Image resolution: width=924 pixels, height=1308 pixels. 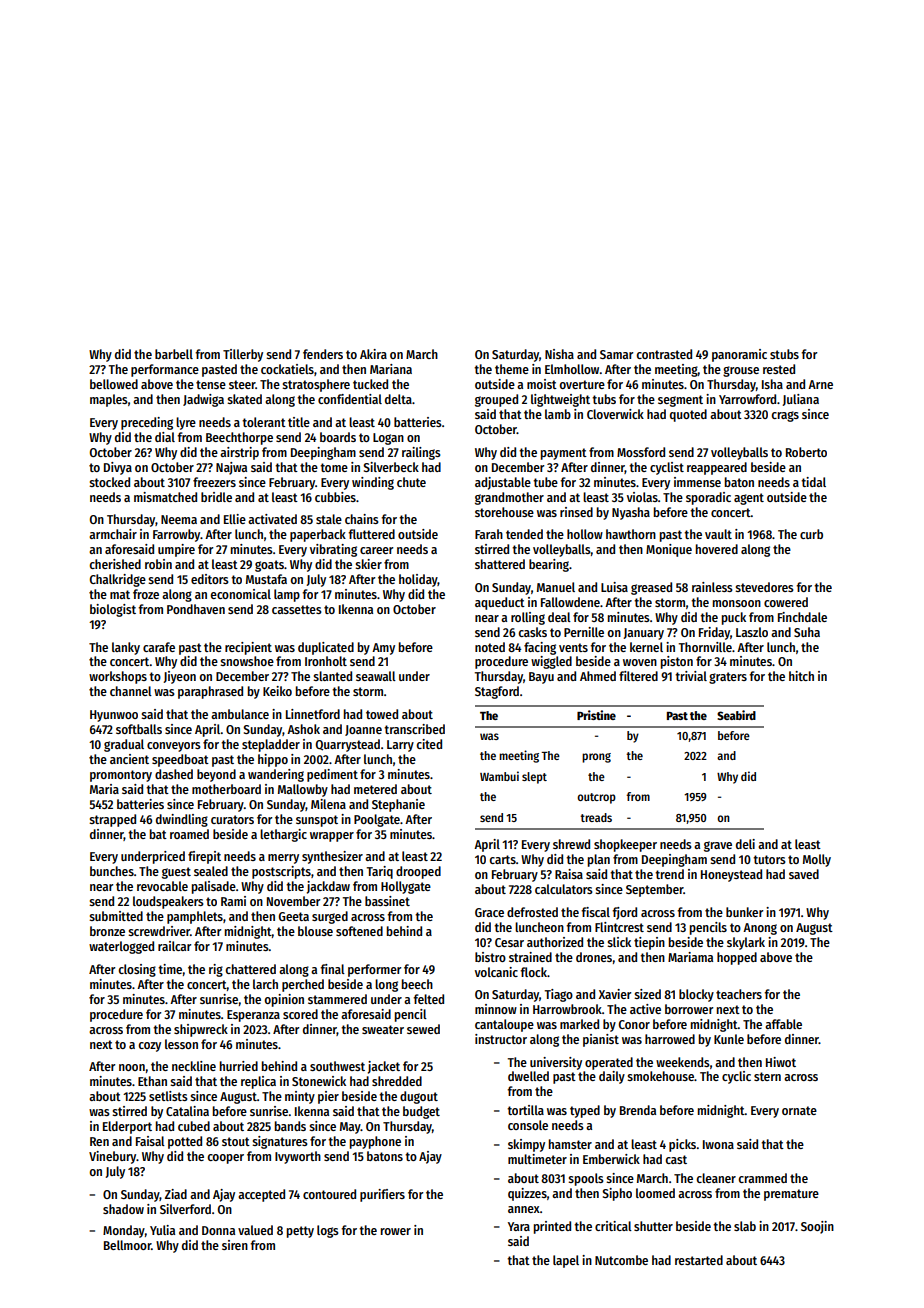 I want to click on performer, so click(x=374, y=970).
